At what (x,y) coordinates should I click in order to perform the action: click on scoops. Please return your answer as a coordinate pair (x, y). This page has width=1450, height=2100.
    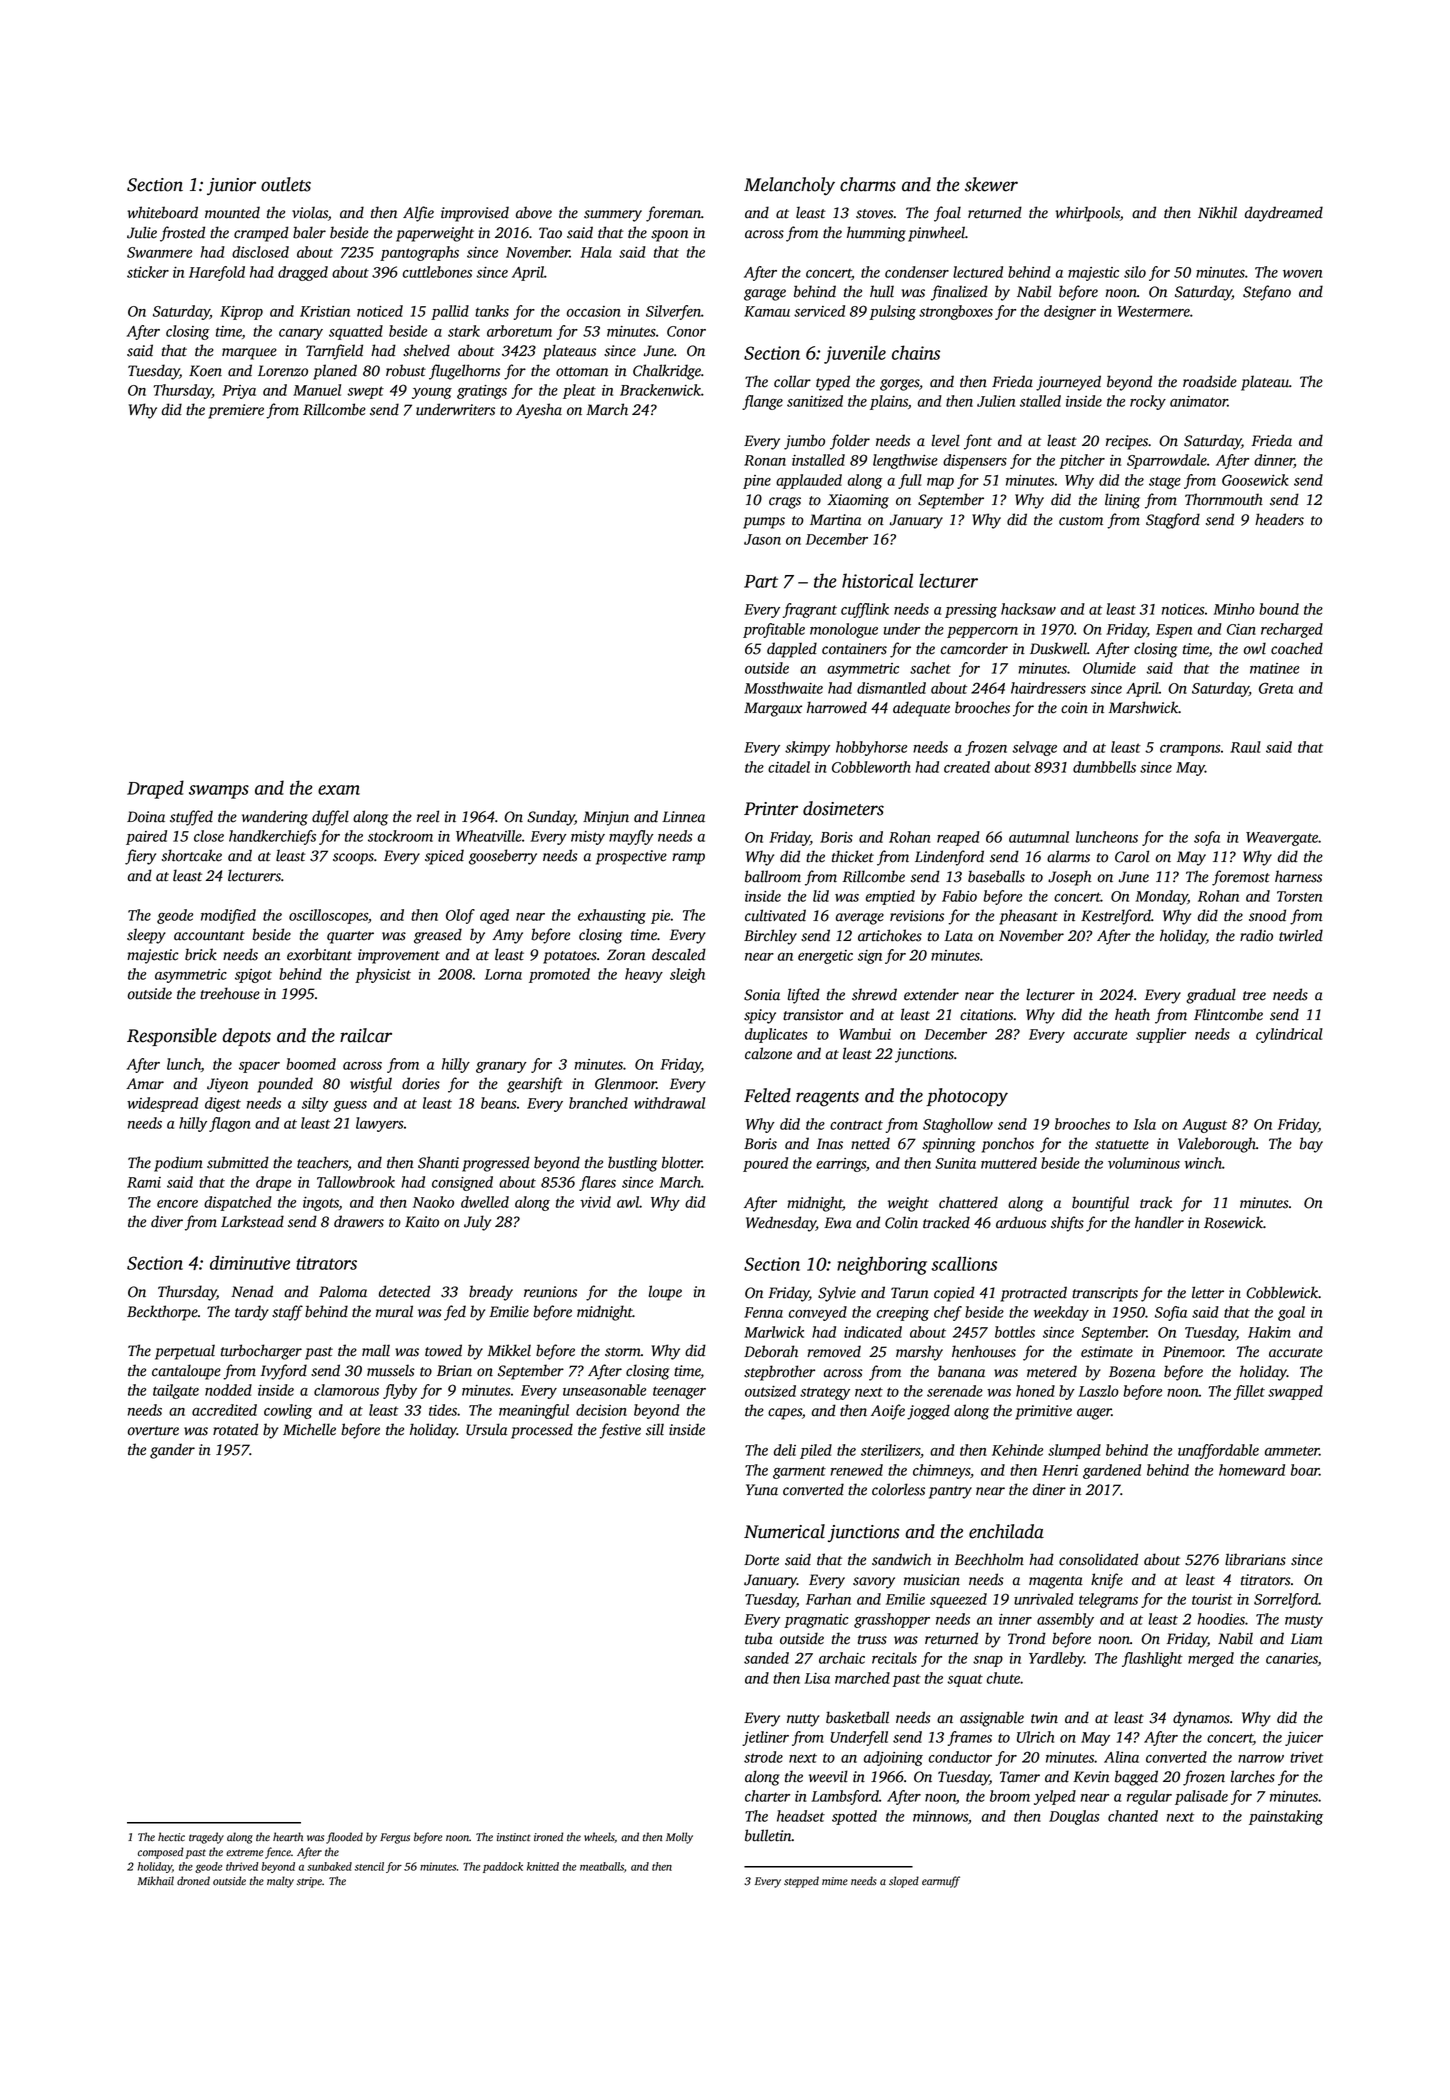
    Looking at the image, I should click on (353, 859).
